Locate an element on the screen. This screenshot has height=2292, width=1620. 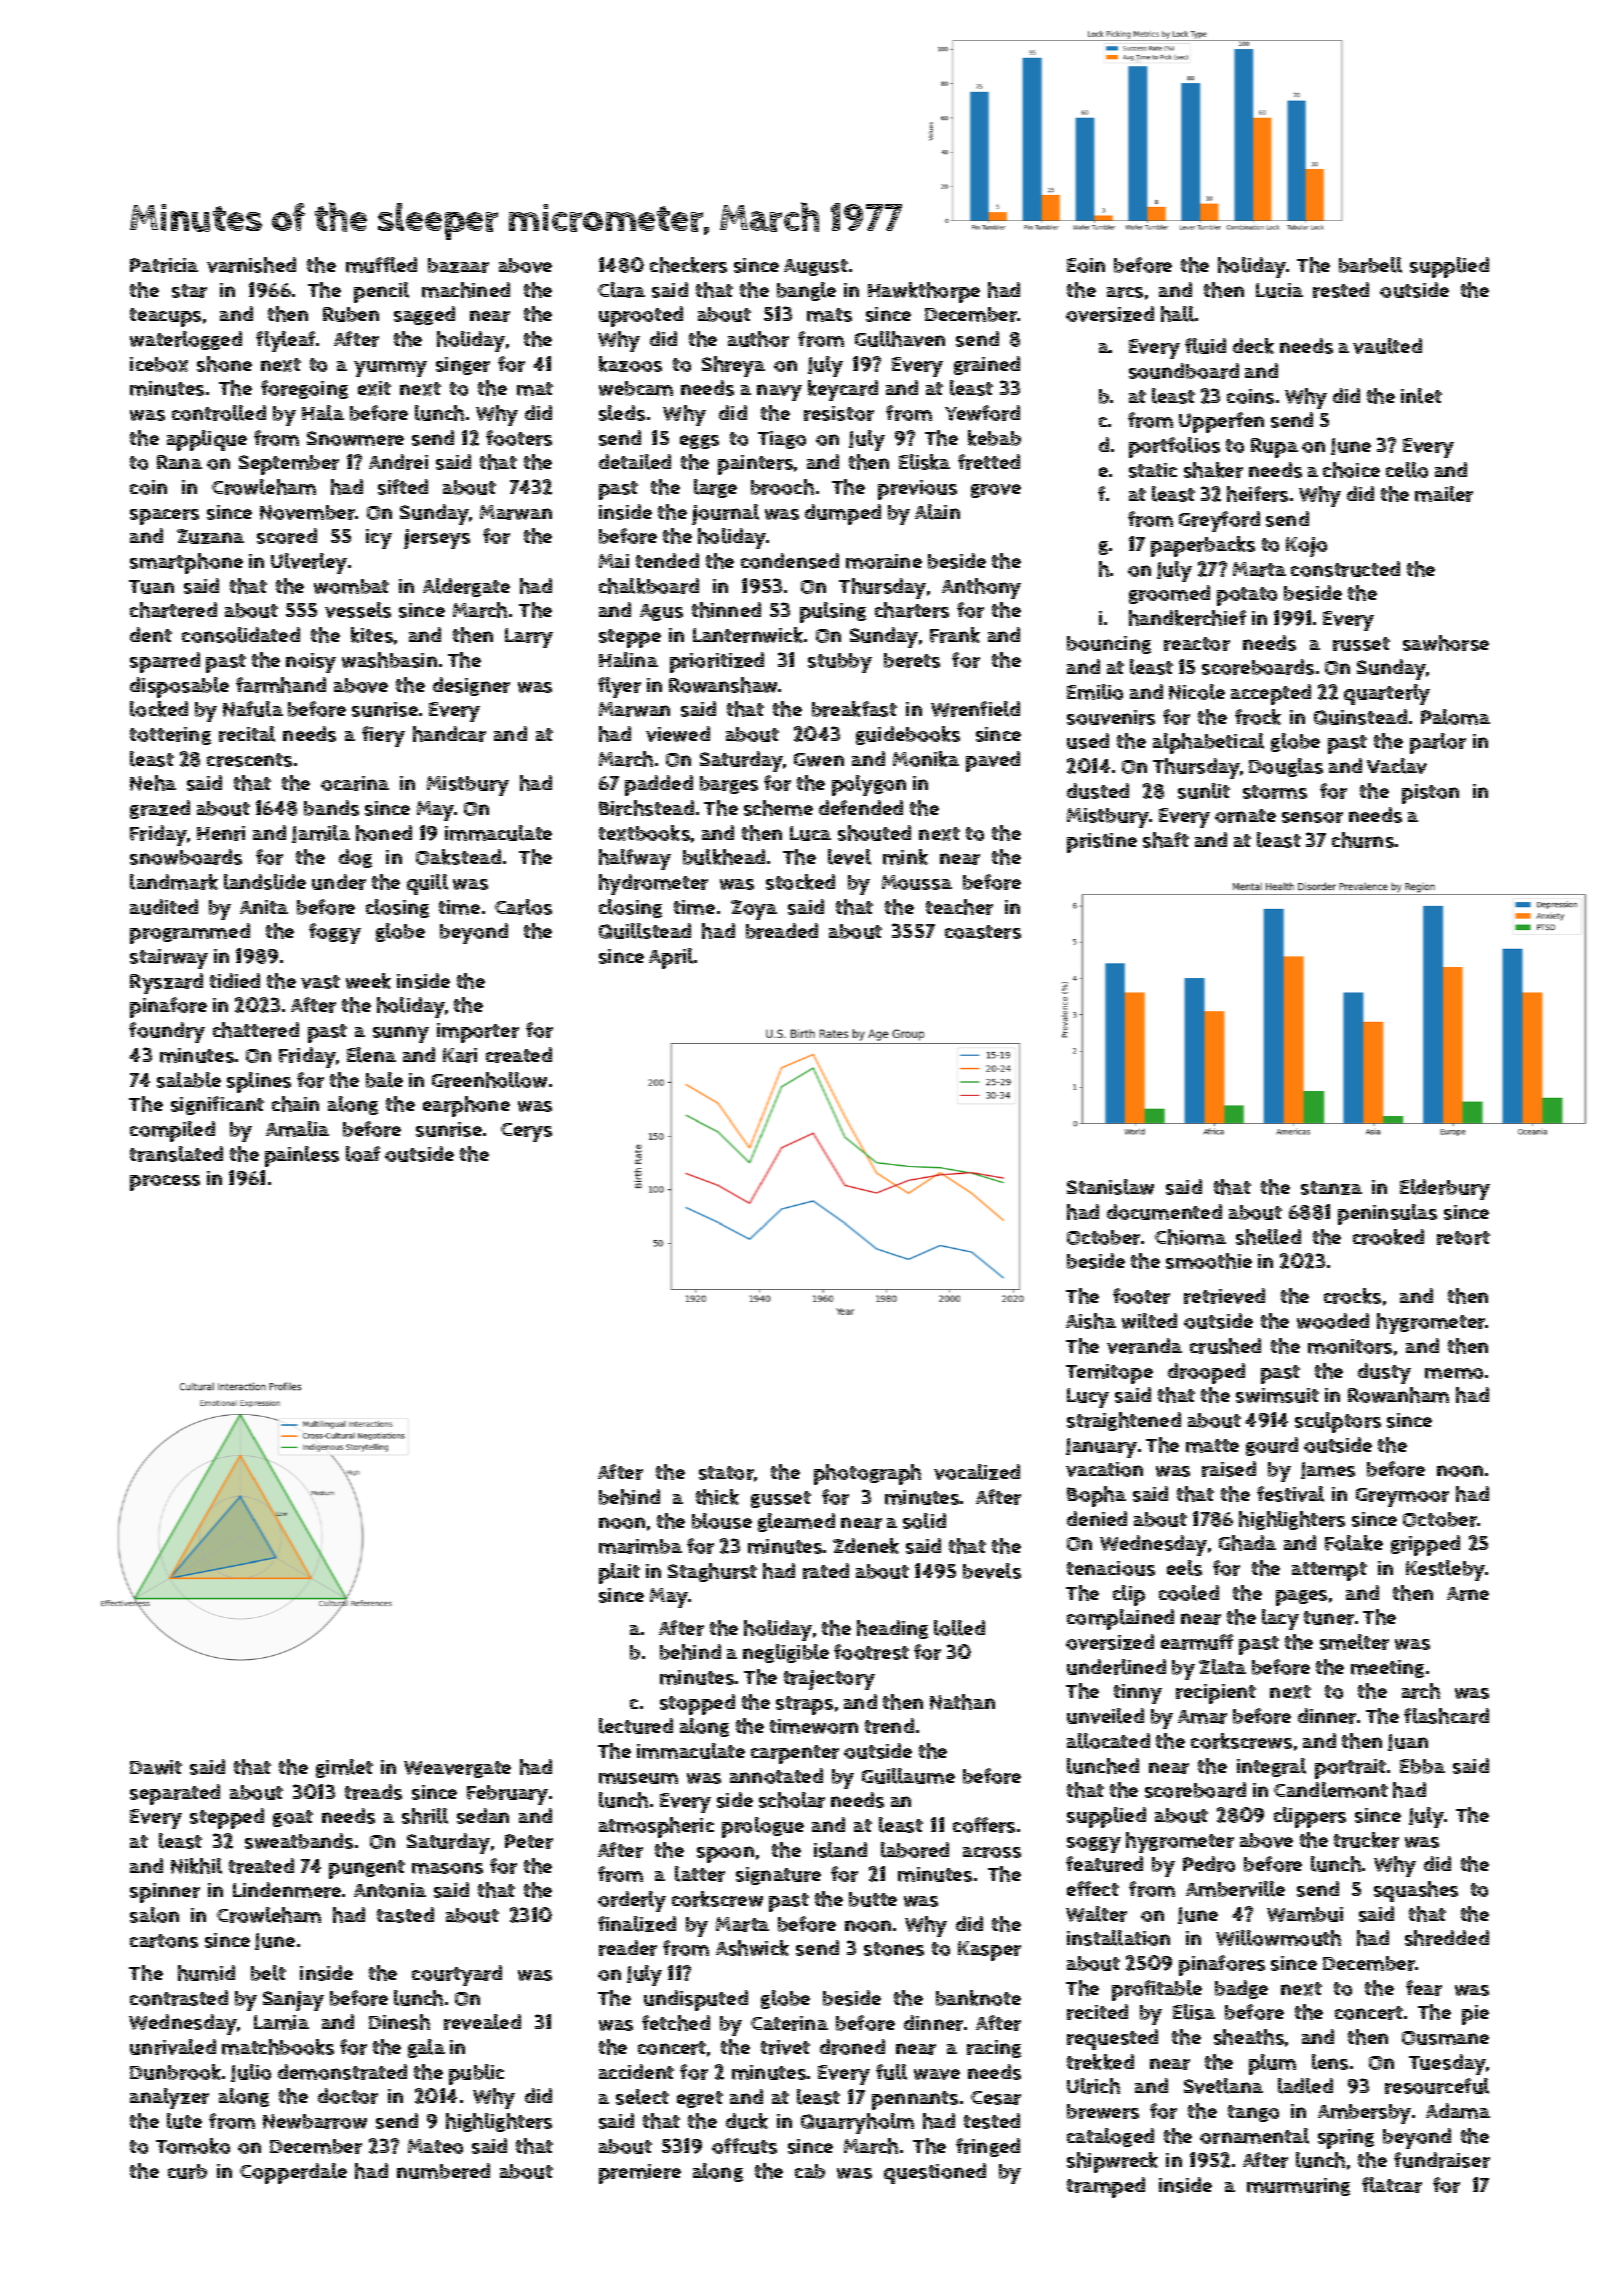
sawhorse is located at coordinates (1446, 643).
